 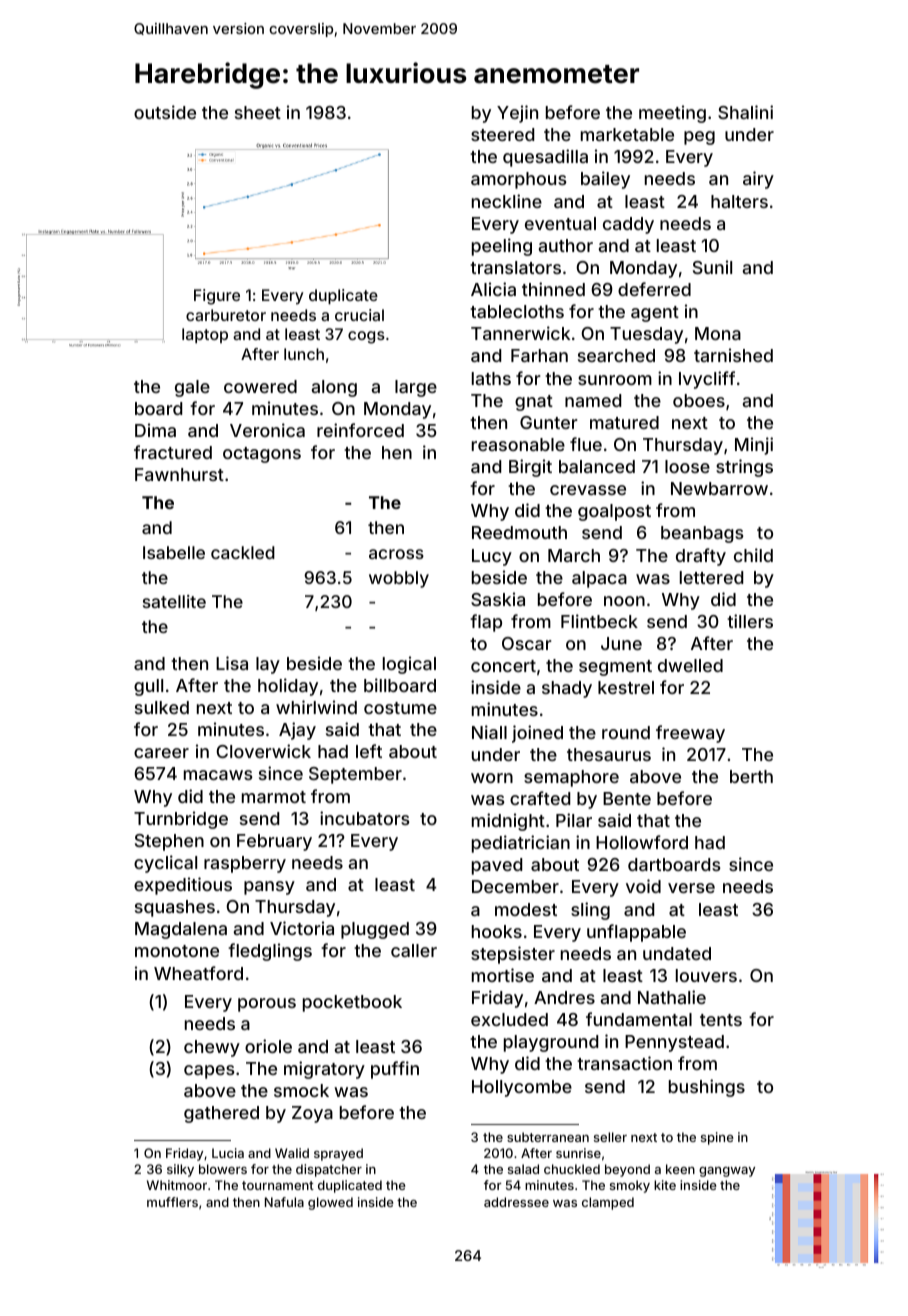 I want to click on verse, so click(x=691, y=888).
